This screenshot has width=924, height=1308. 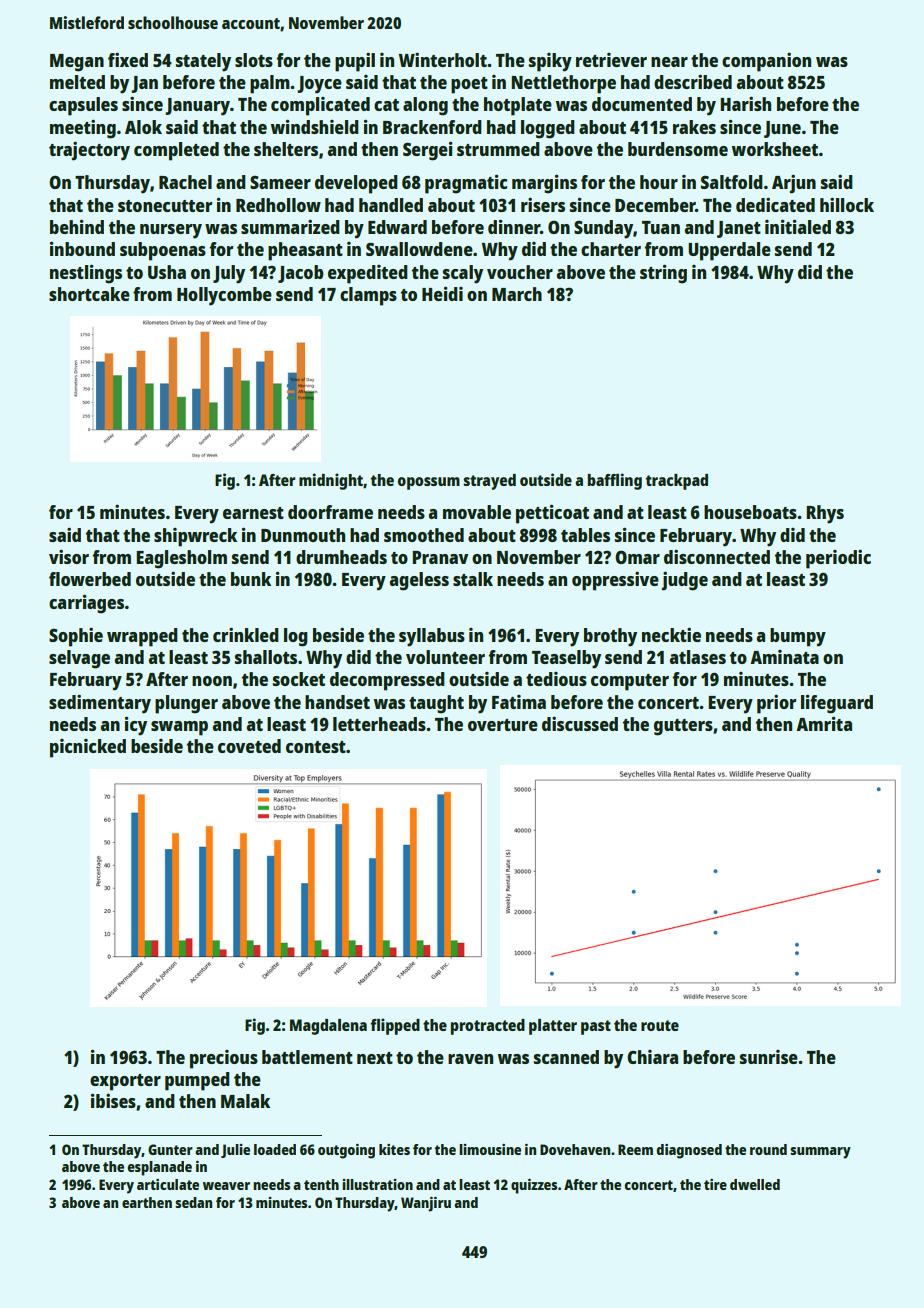 What do you see at coordinates (142, 637) in the screenshot?
I see `wrapped` at bounding box center [142, 637].
